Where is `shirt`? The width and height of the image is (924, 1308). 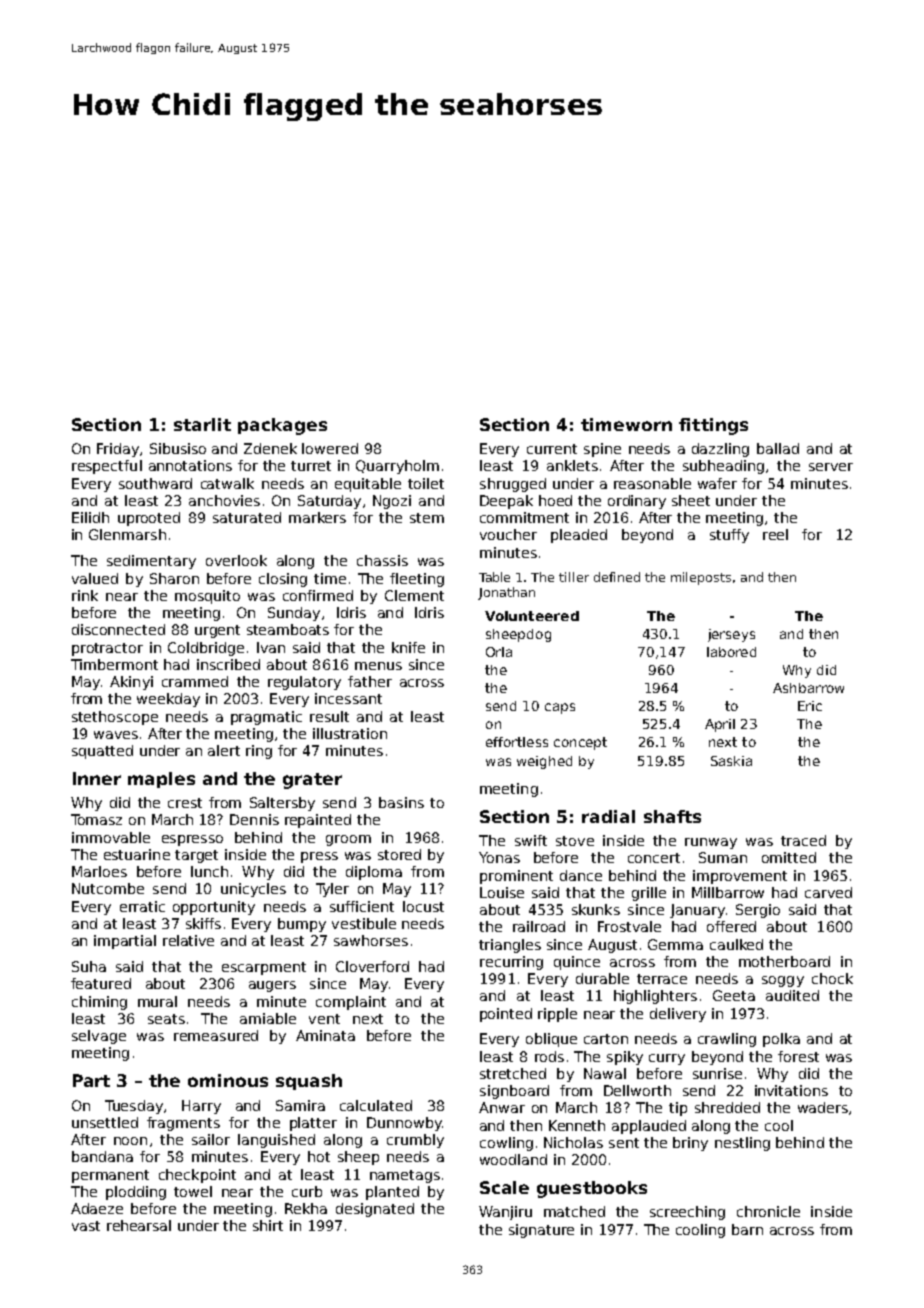 shirt is located at coordinates (268, 1225).
